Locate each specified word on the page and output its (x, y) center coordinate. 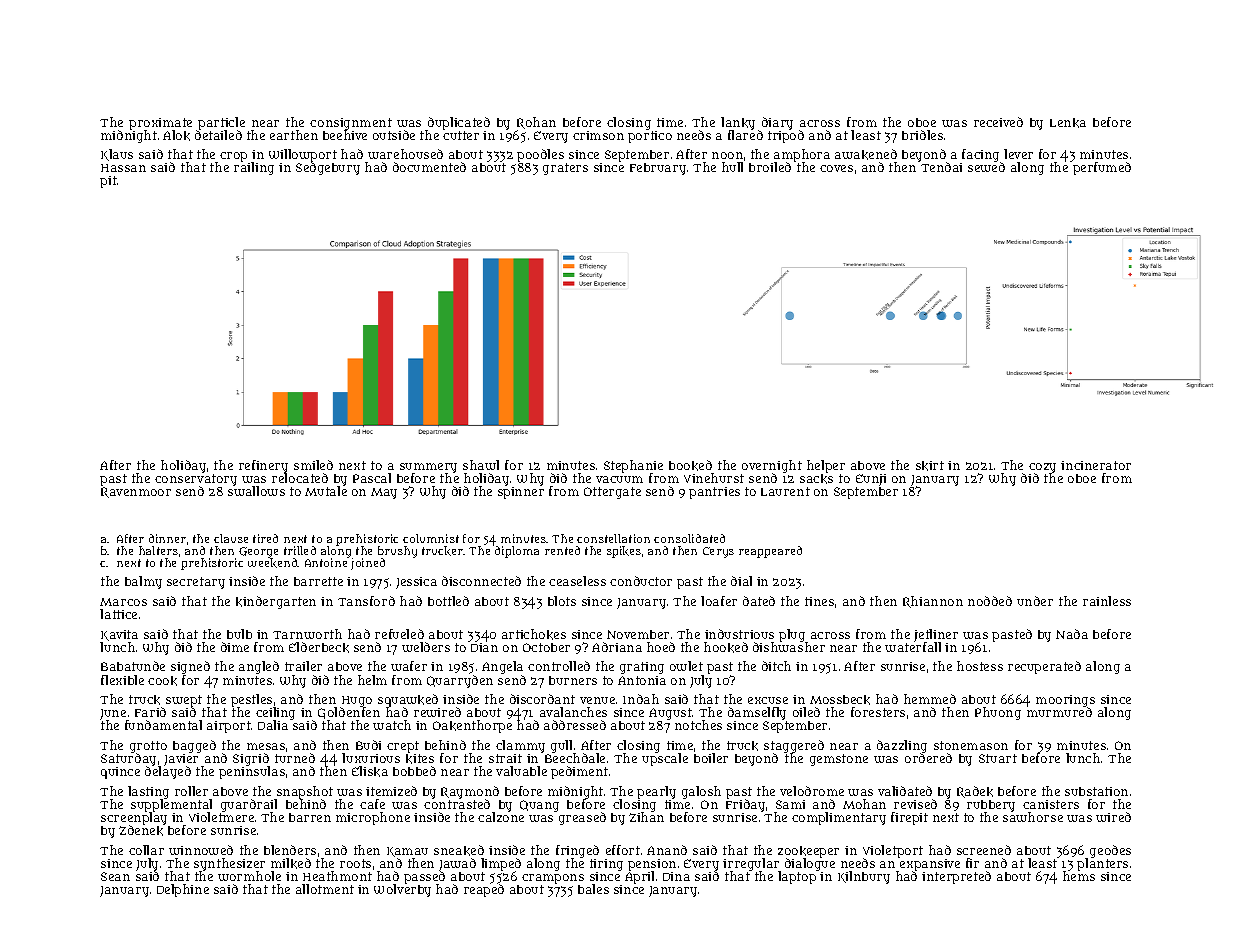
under (1035, 601)
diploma (517, 552)
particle (221, 123)
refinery (263, 467)
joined (368, 564)
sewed (986, 167)
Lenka (1068, 123)
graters (565, 169)
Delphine (183, 890)
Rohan (536, 123)
